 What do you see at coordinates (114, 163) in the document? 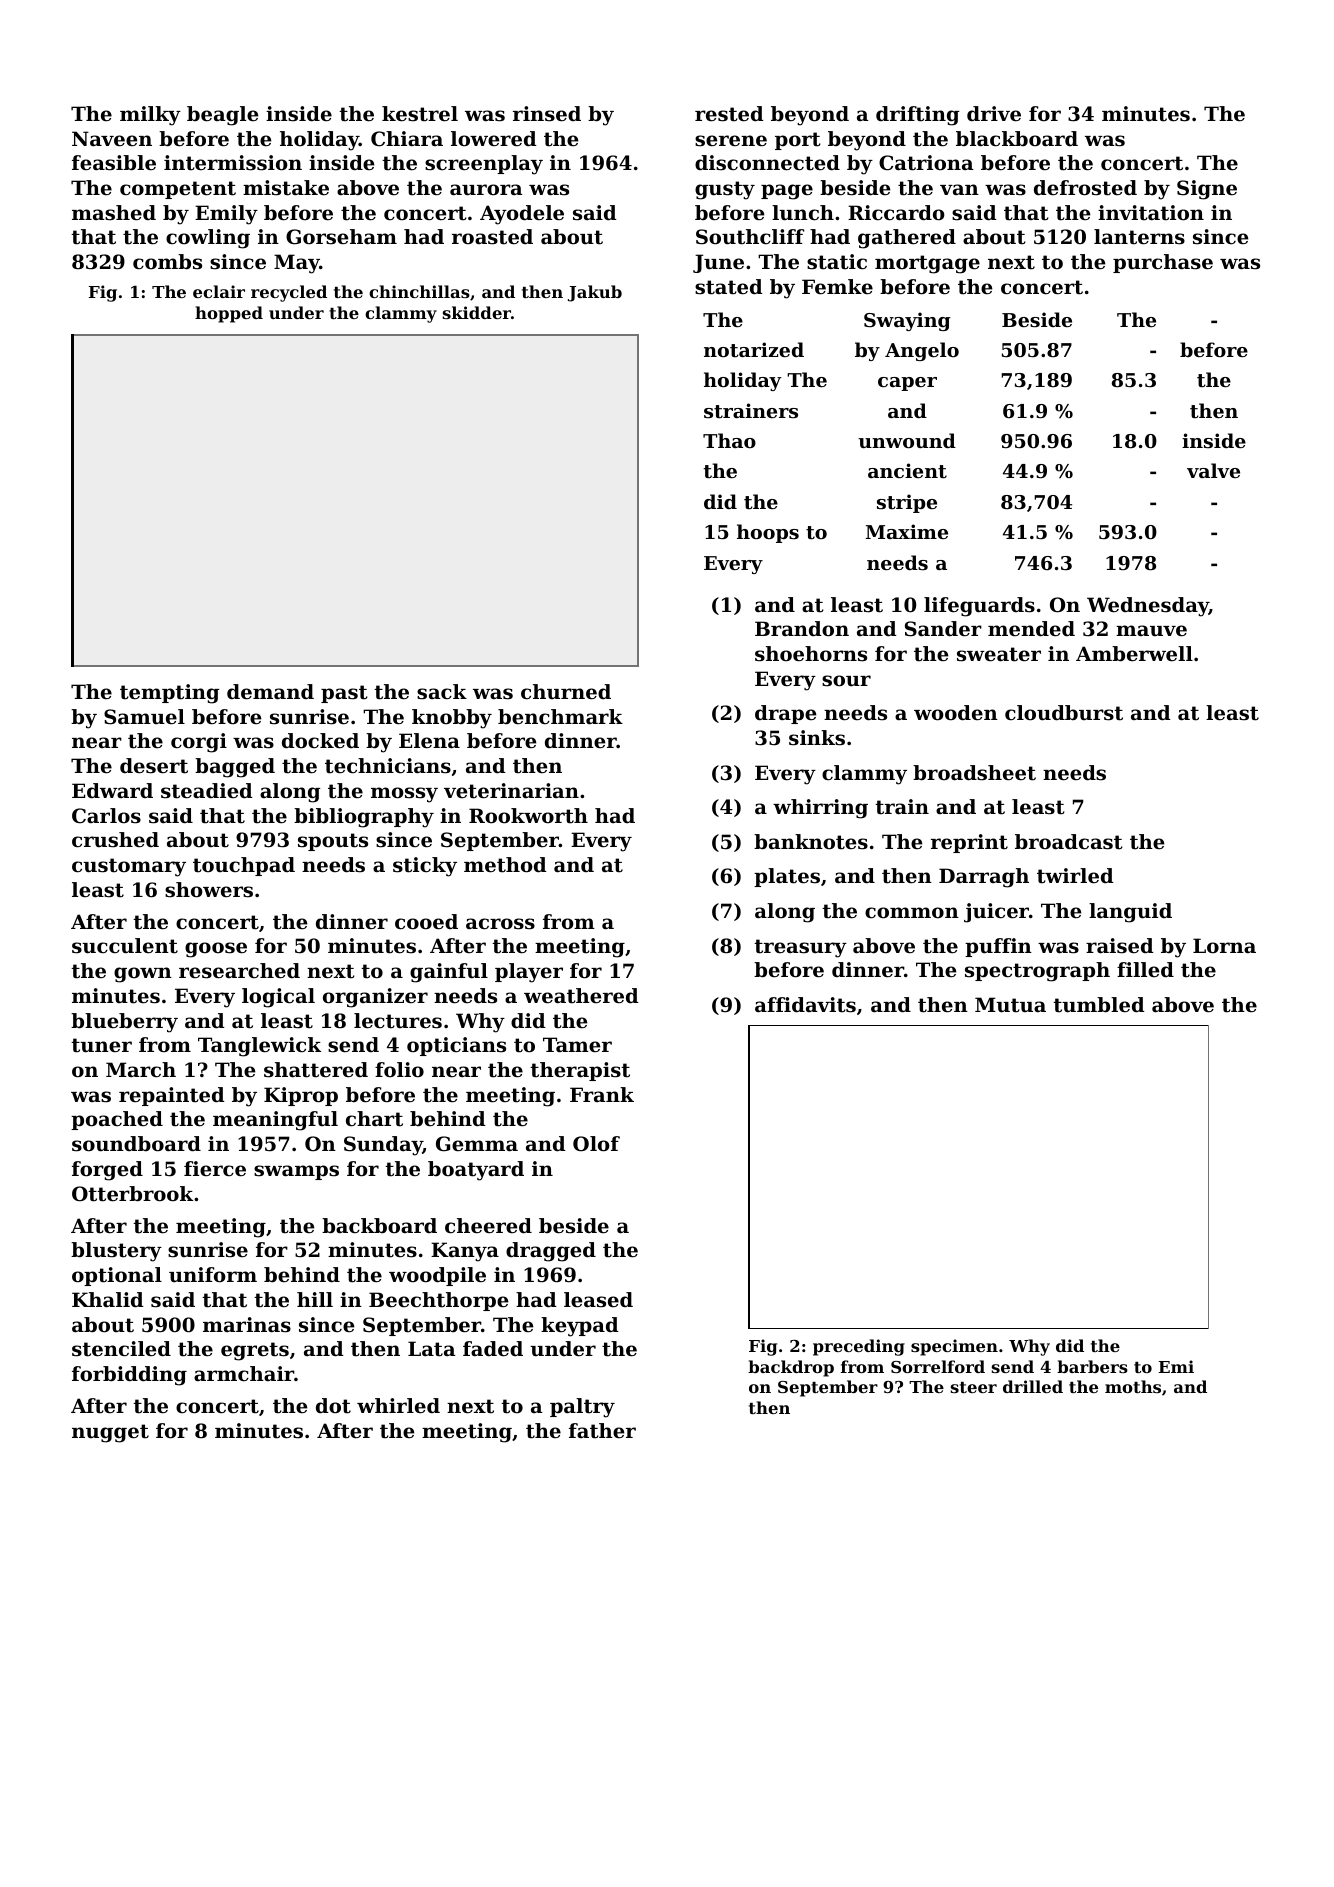
I see `feasible` at bounding box center [114, 163].
